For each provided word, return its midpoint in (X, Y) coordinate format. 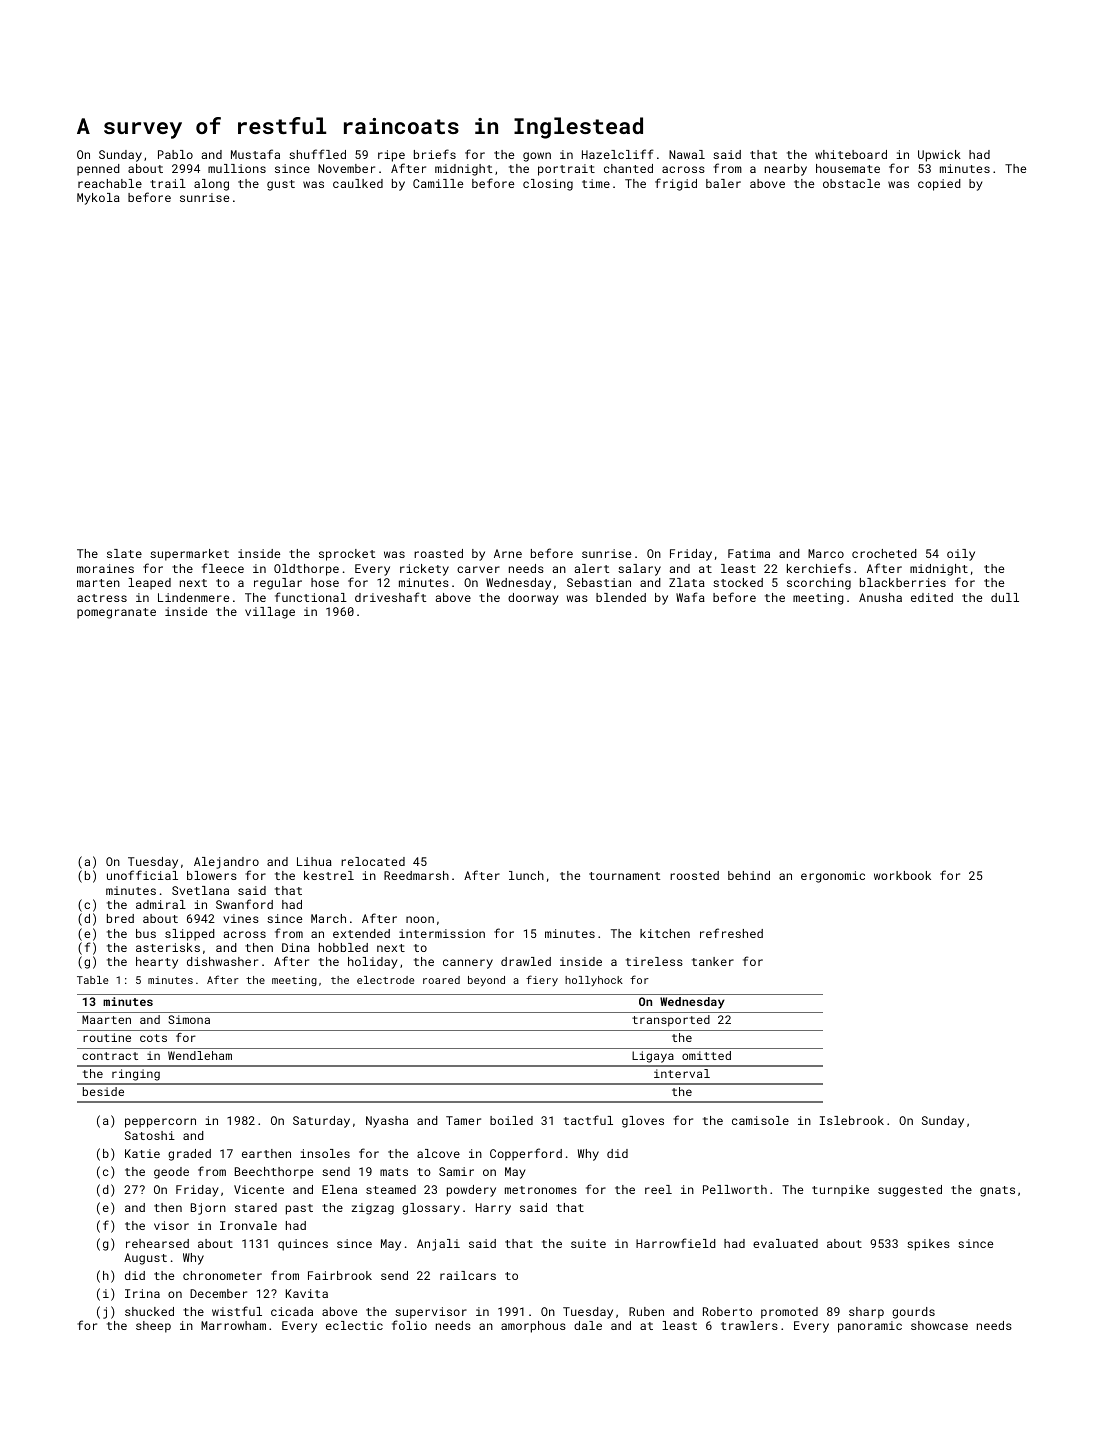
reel (658, 1189)
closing (548, 185)
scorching (819, 584)
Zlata (687, 582)
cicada (292, 1311)
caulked (358, 183)
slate (124, 553)
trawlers (749, 1325)
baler (723, 183)
